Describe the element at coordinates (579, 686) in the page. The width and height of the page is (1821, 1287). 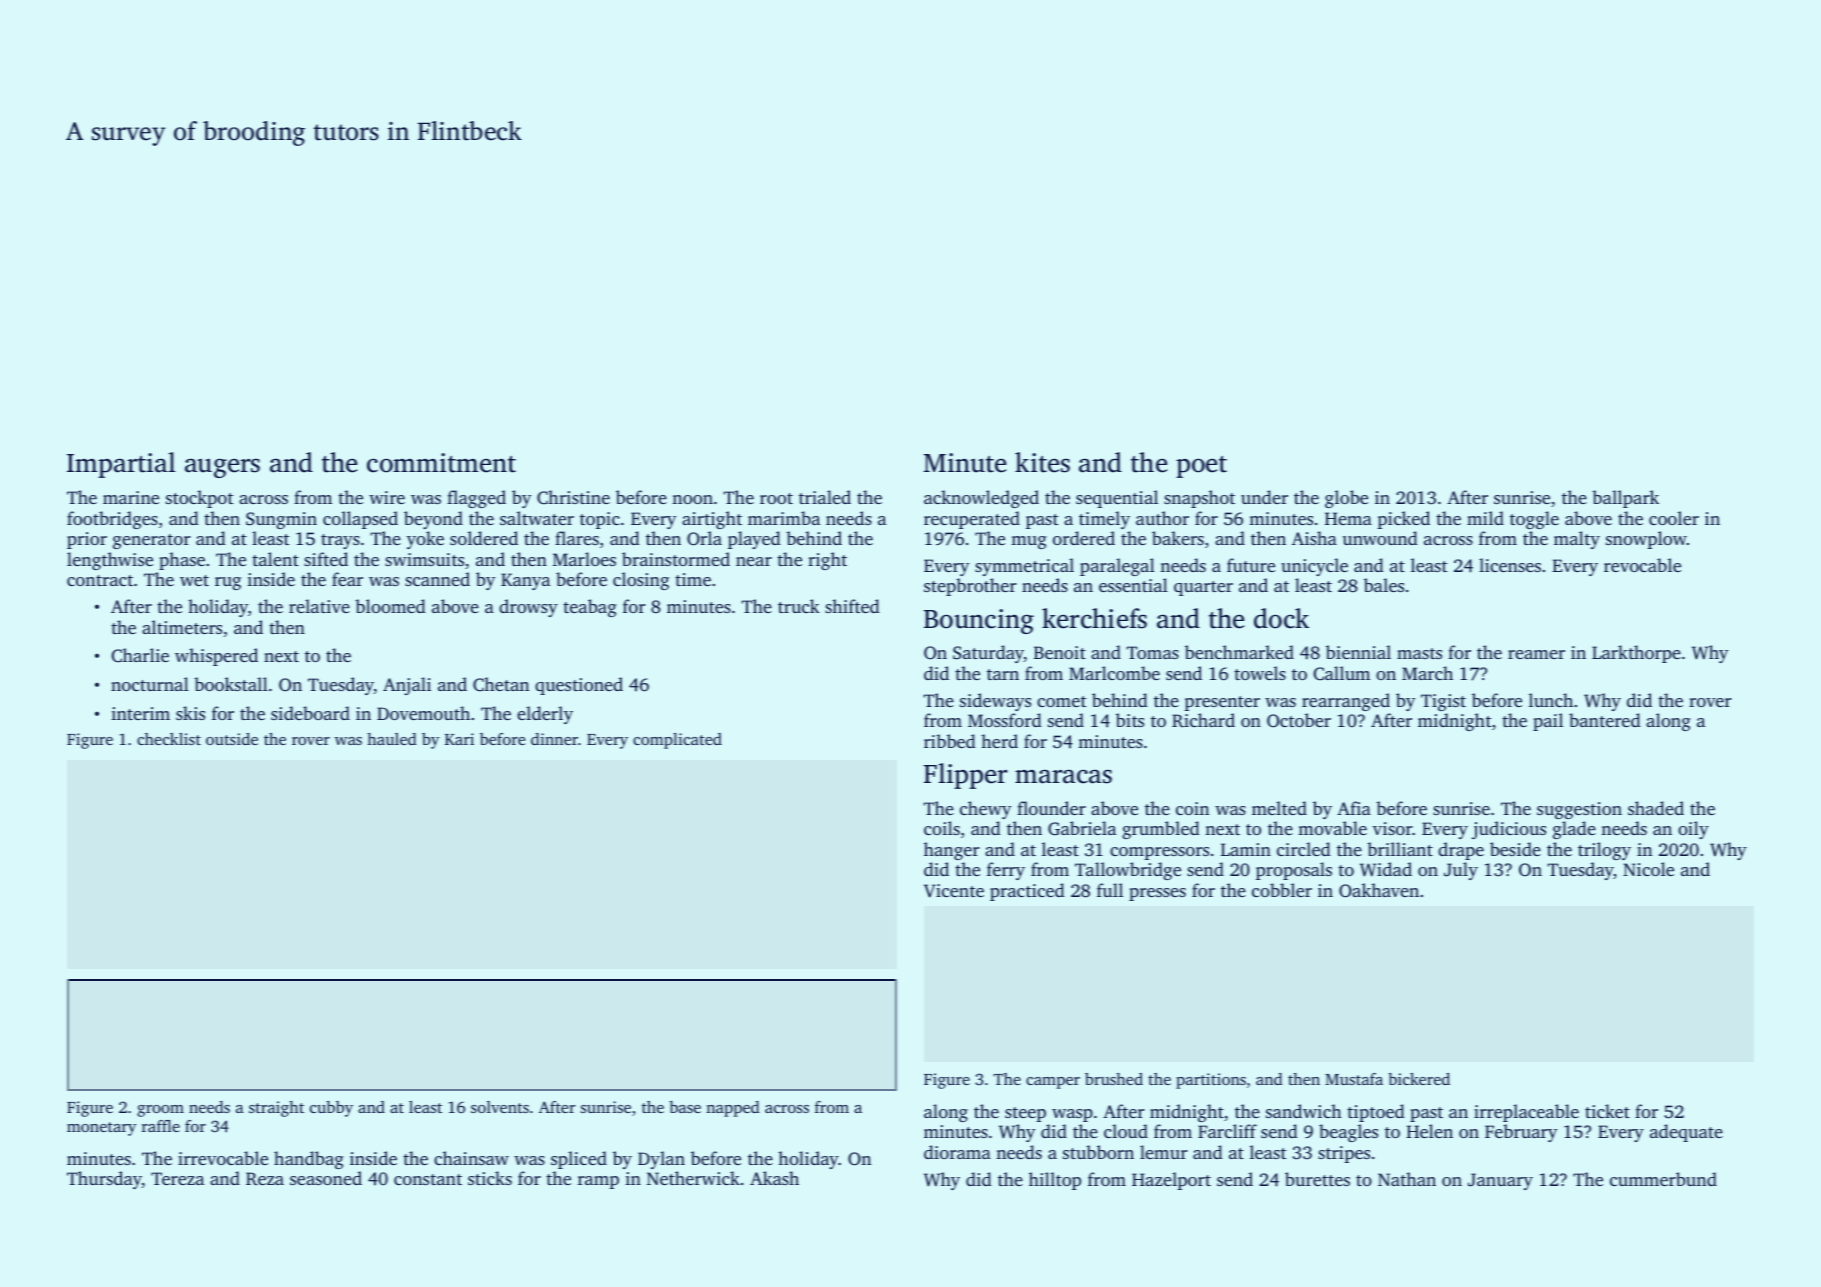
I see `questioned` at that location.
